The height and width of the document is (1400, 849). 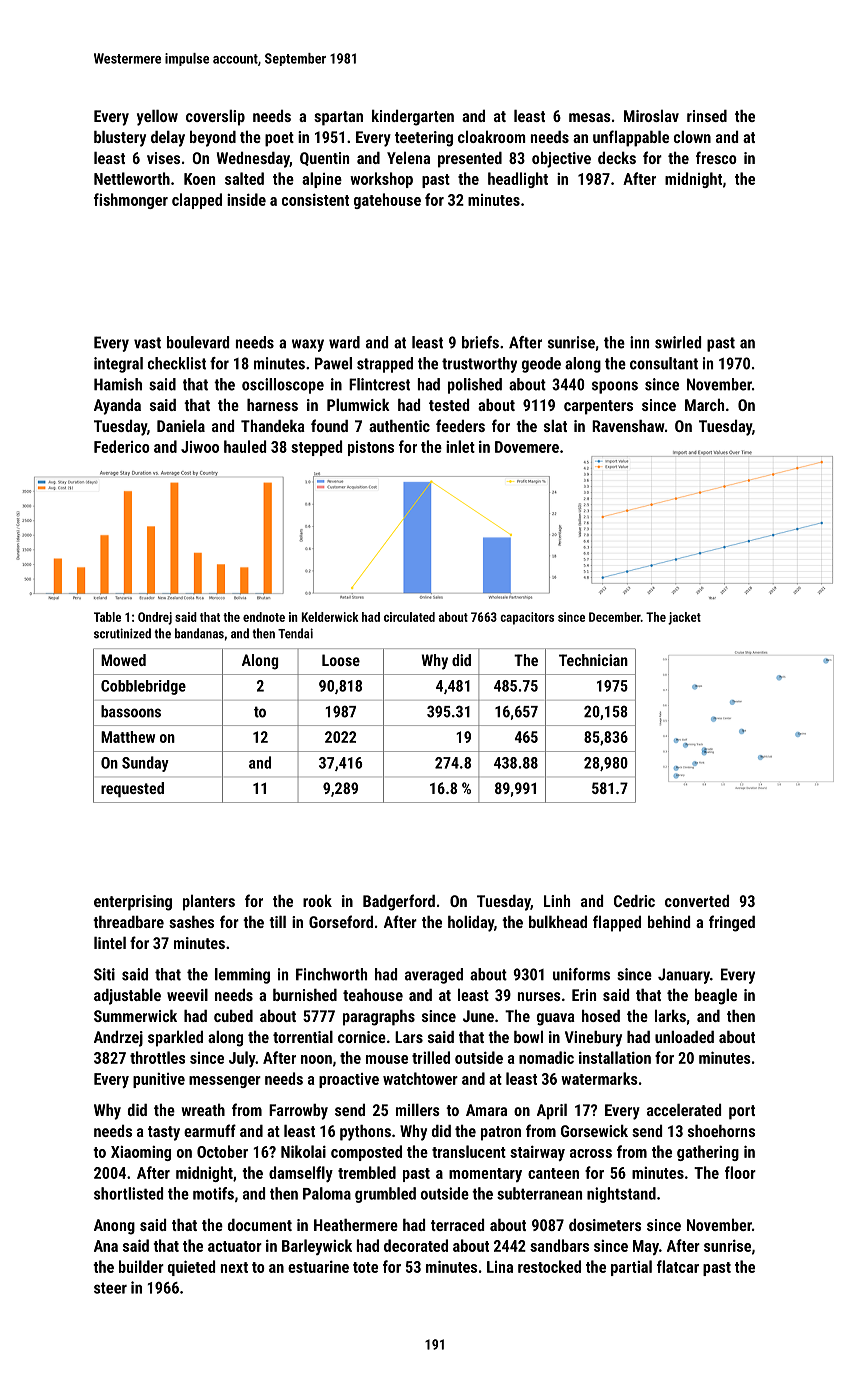 I want to click on yellow, so click(x=157, y=118).
